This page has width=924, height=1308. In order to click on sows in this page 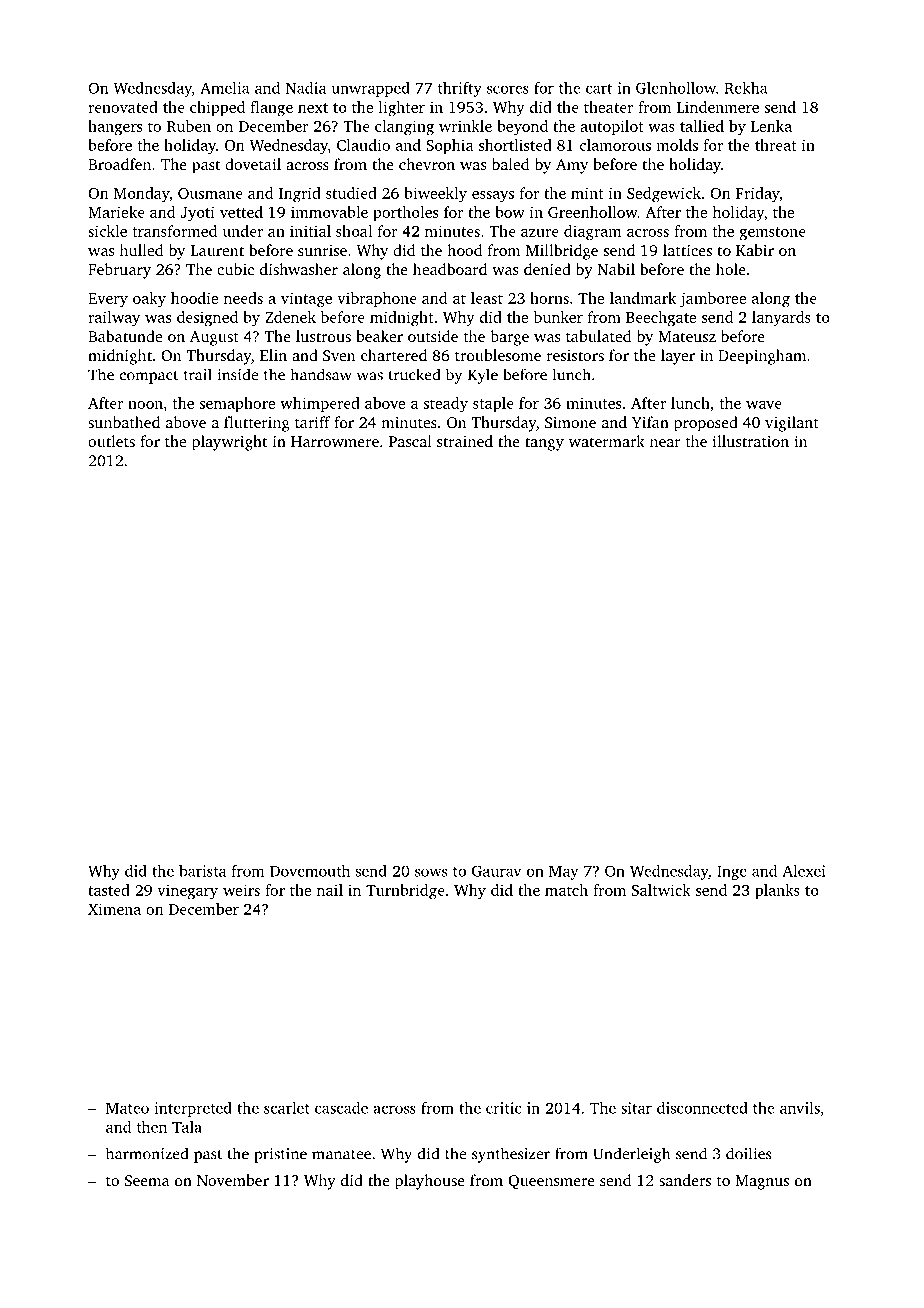, I will do `click(431, 872)`.
